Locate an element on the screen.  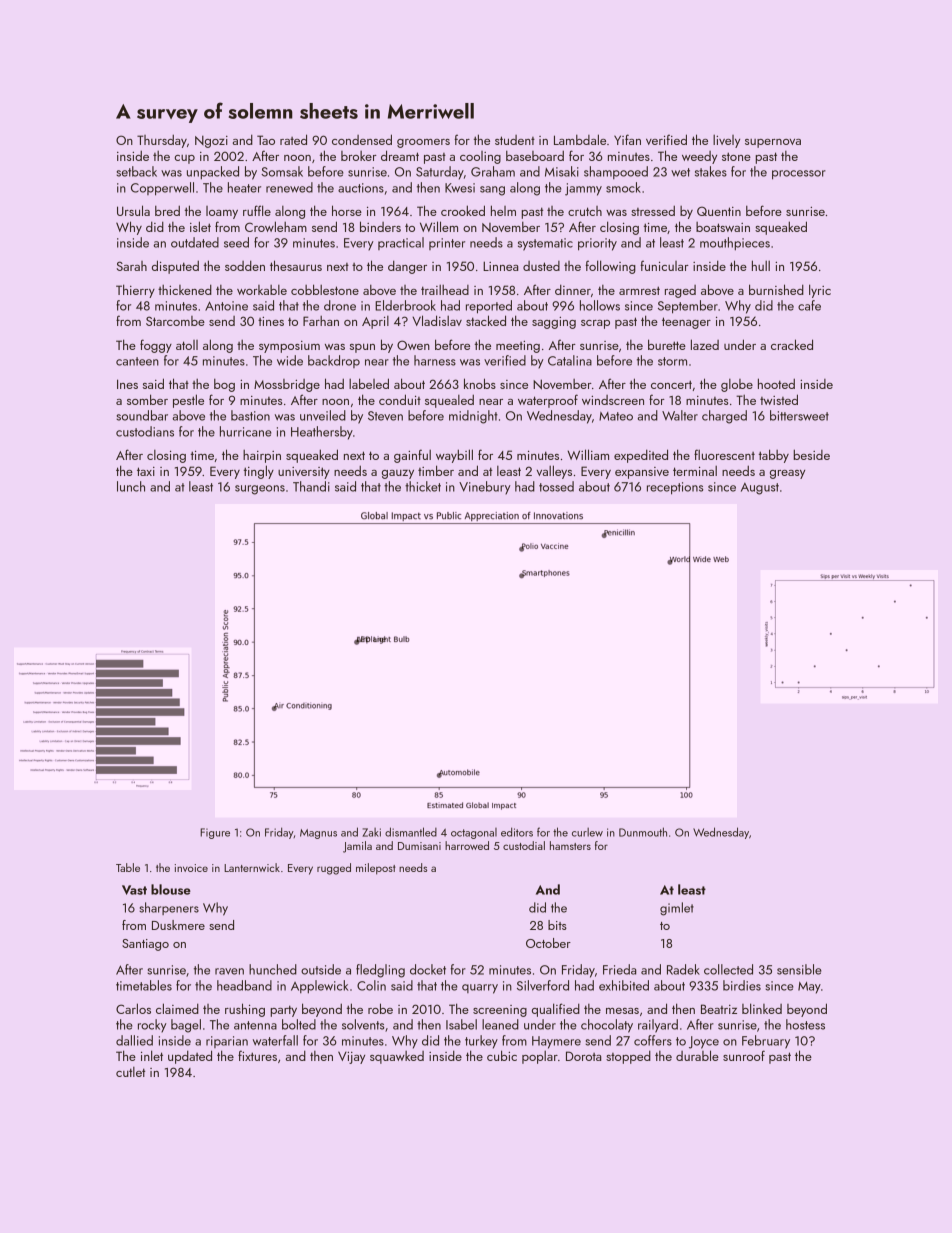
Heathersby is located at coordinates (322, 433).
